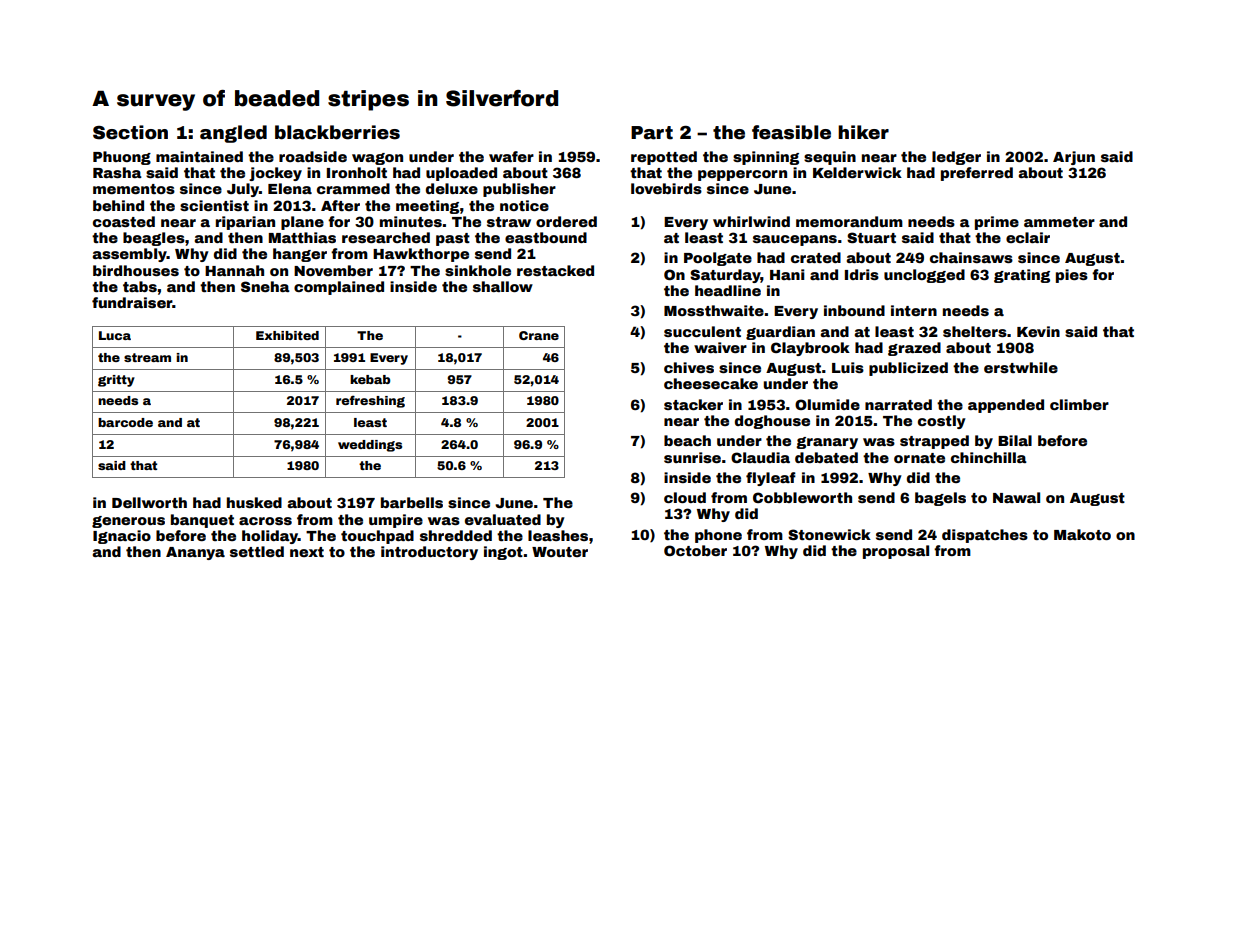  I want to click on eastbound, so click(546, 237).
